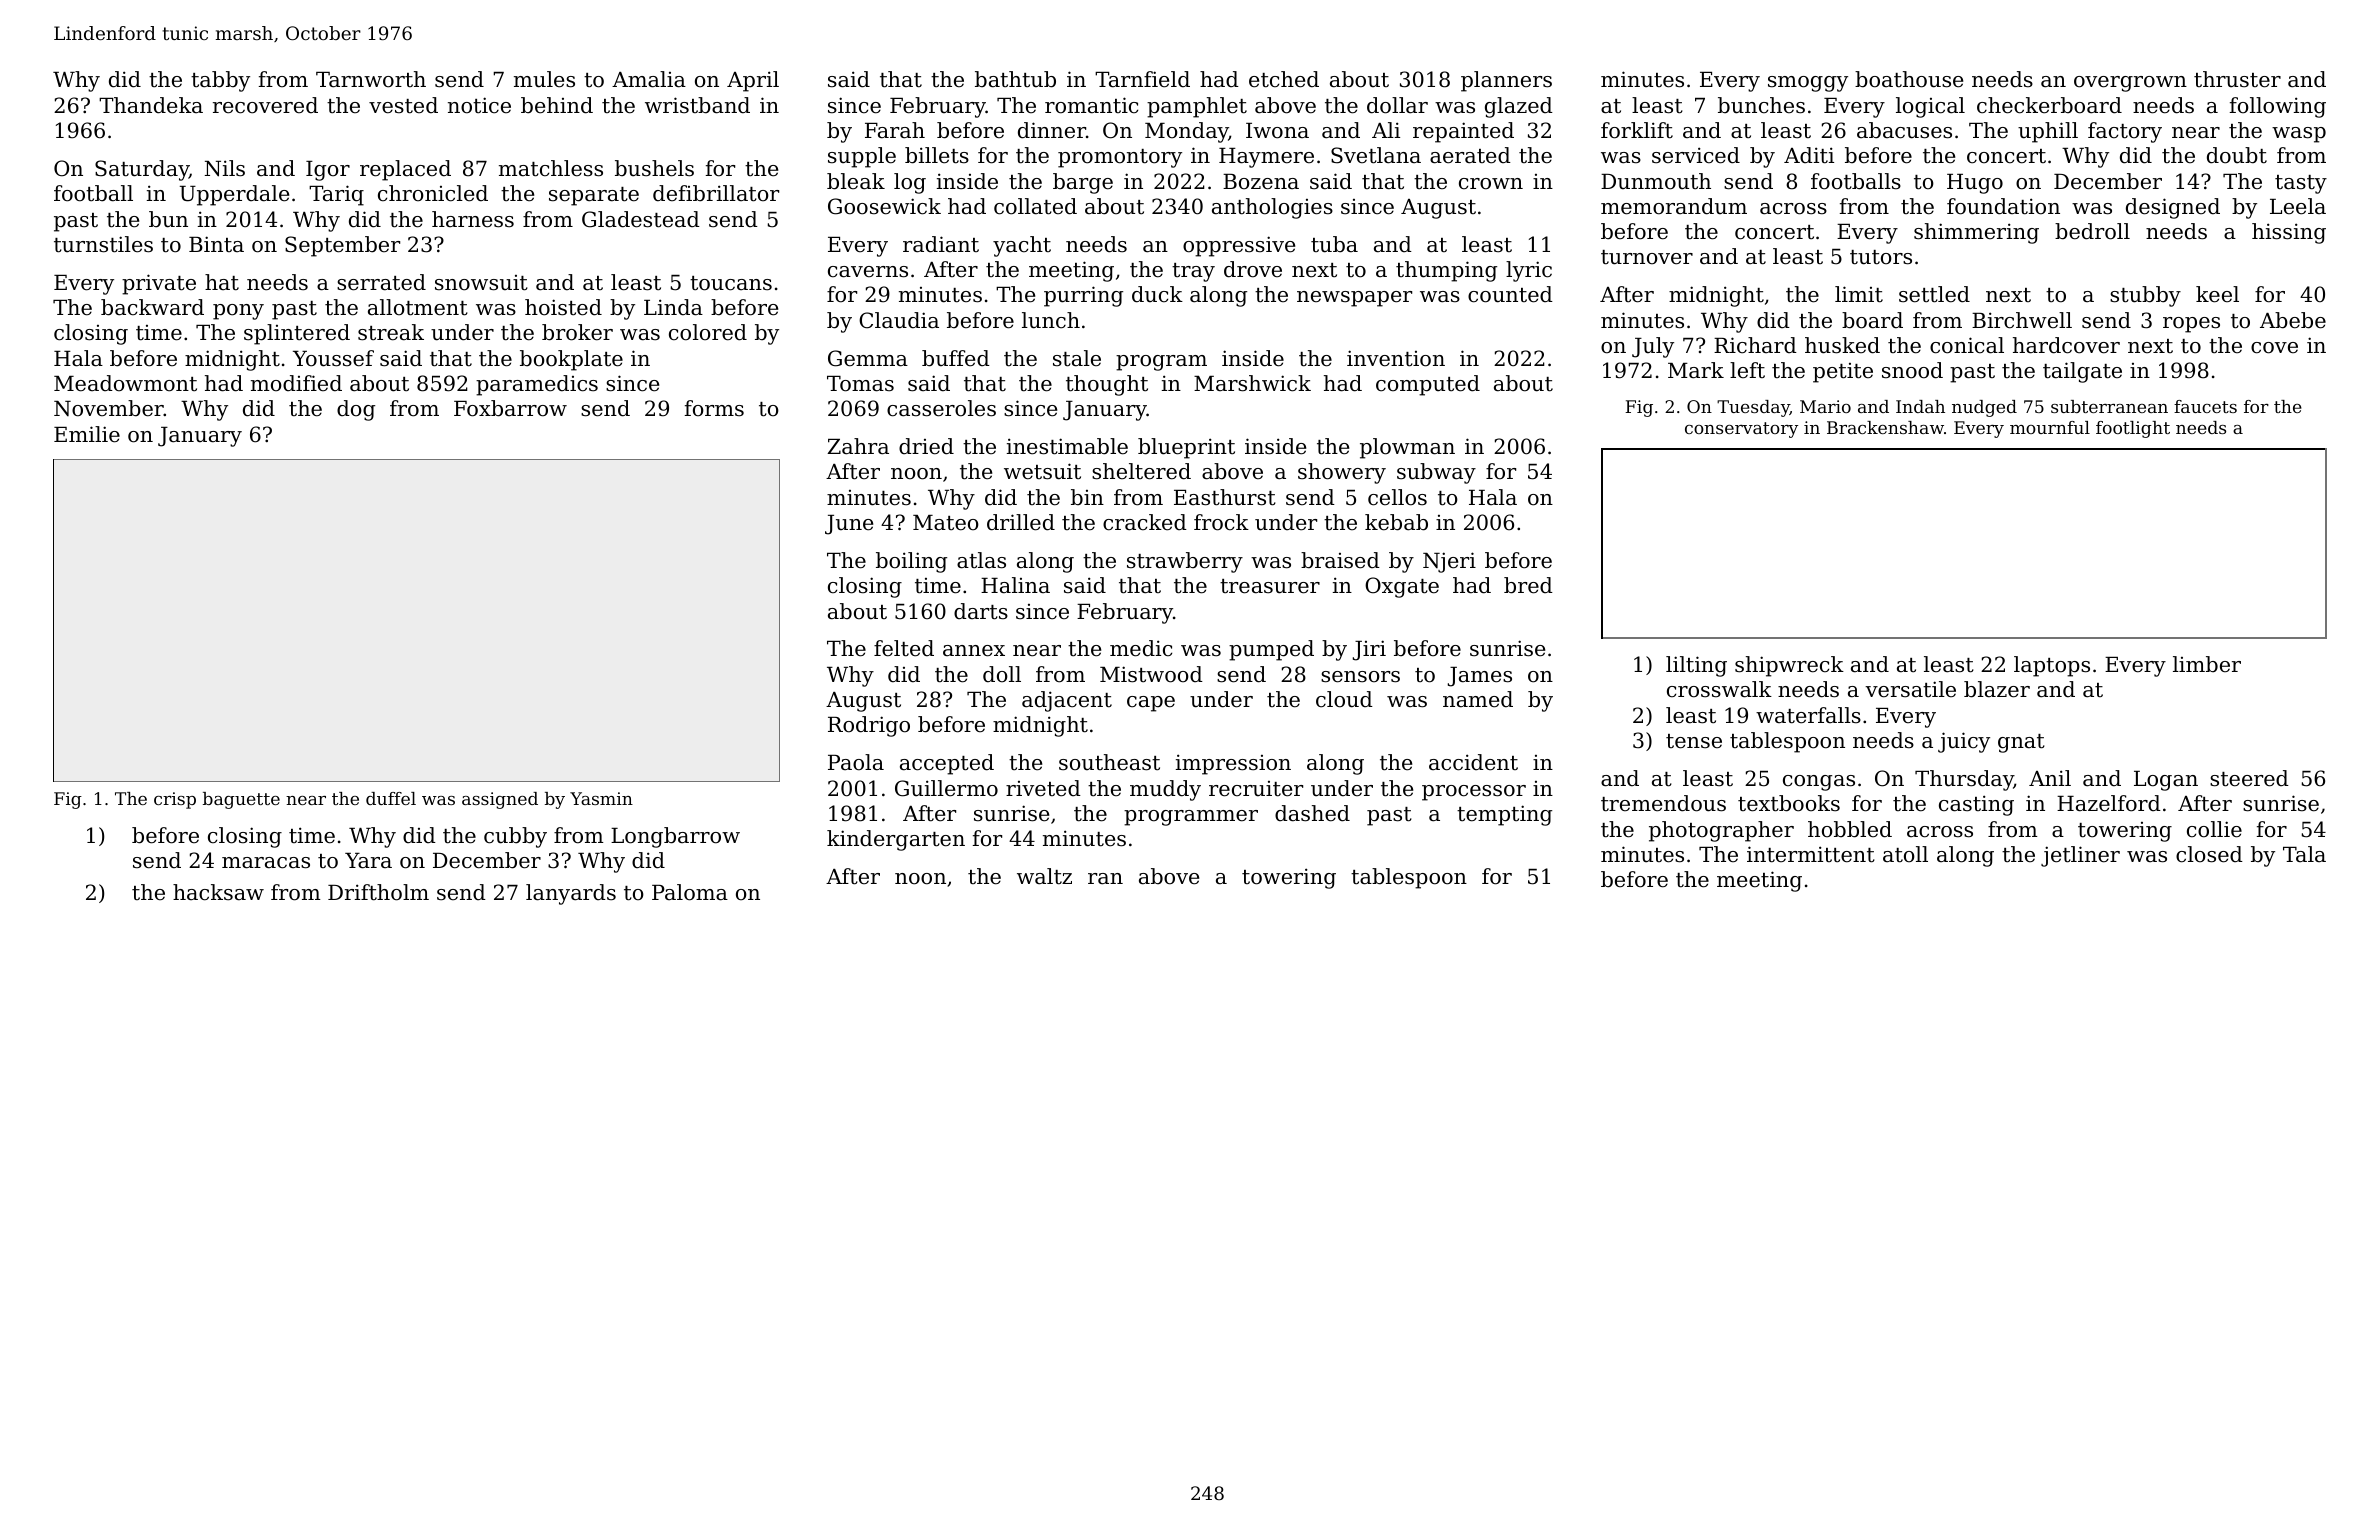 The image size is (2380, 1540). Describe the element at coordinates (510, 408) in the screenshot. I see `Foxbarrow` at that location.
